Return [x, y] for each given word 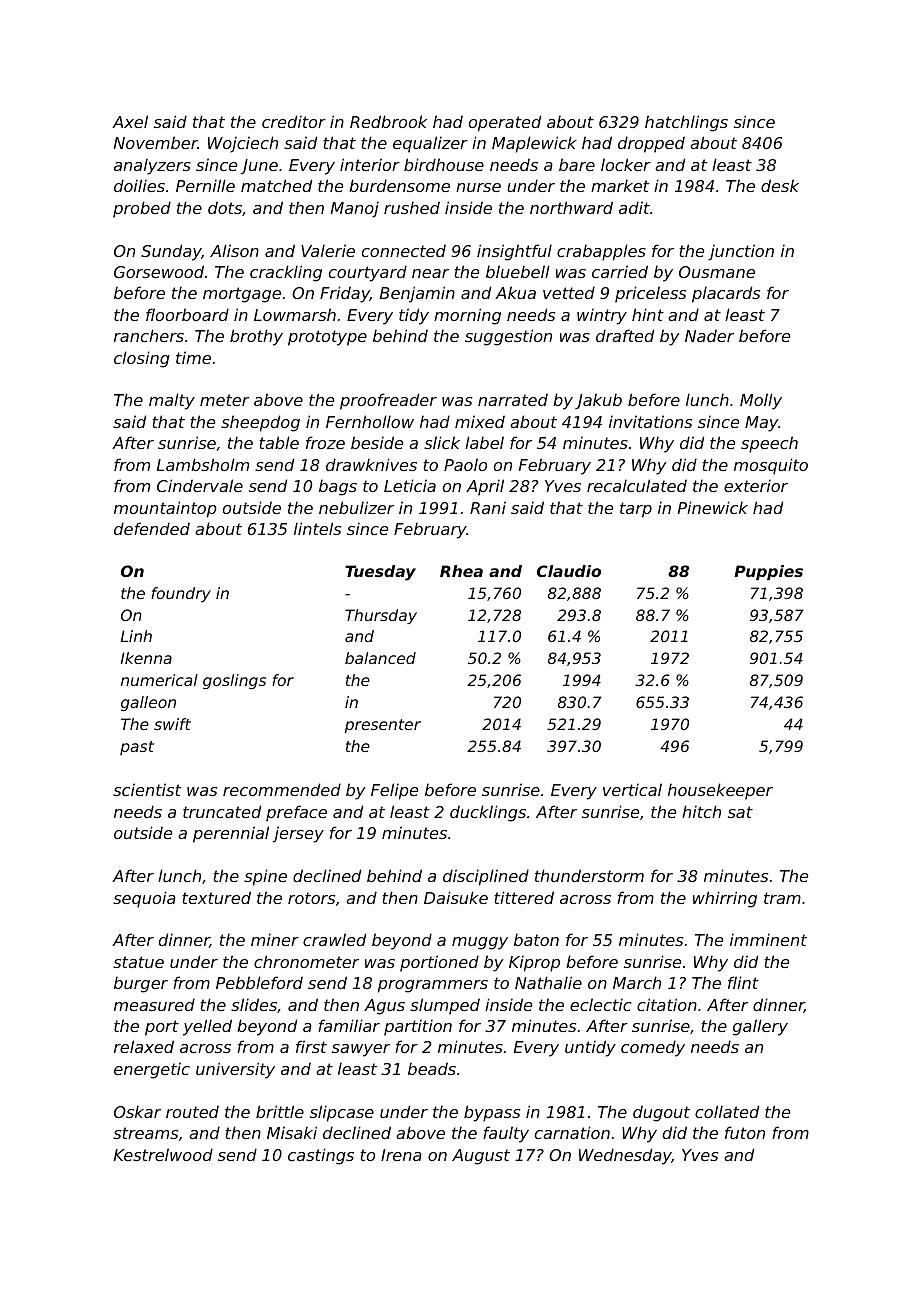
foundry [181, 594]
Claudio [569, 571]
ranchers [149, 335]
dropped [651, 144]
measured [154, 1004]
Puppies [768, 572]
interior [370, 164]
